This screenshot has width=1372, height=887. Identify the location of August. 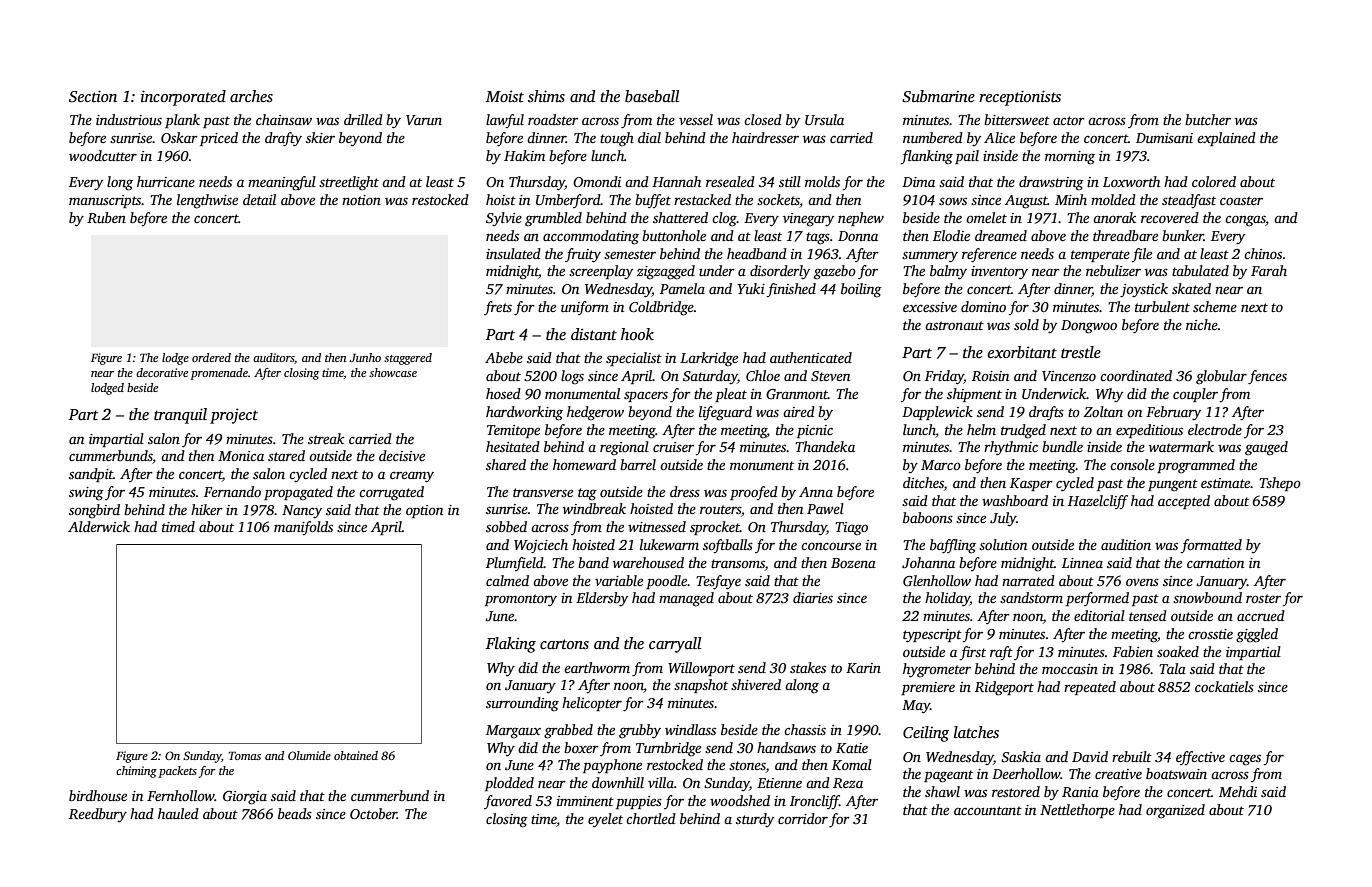
(1026, 202).
